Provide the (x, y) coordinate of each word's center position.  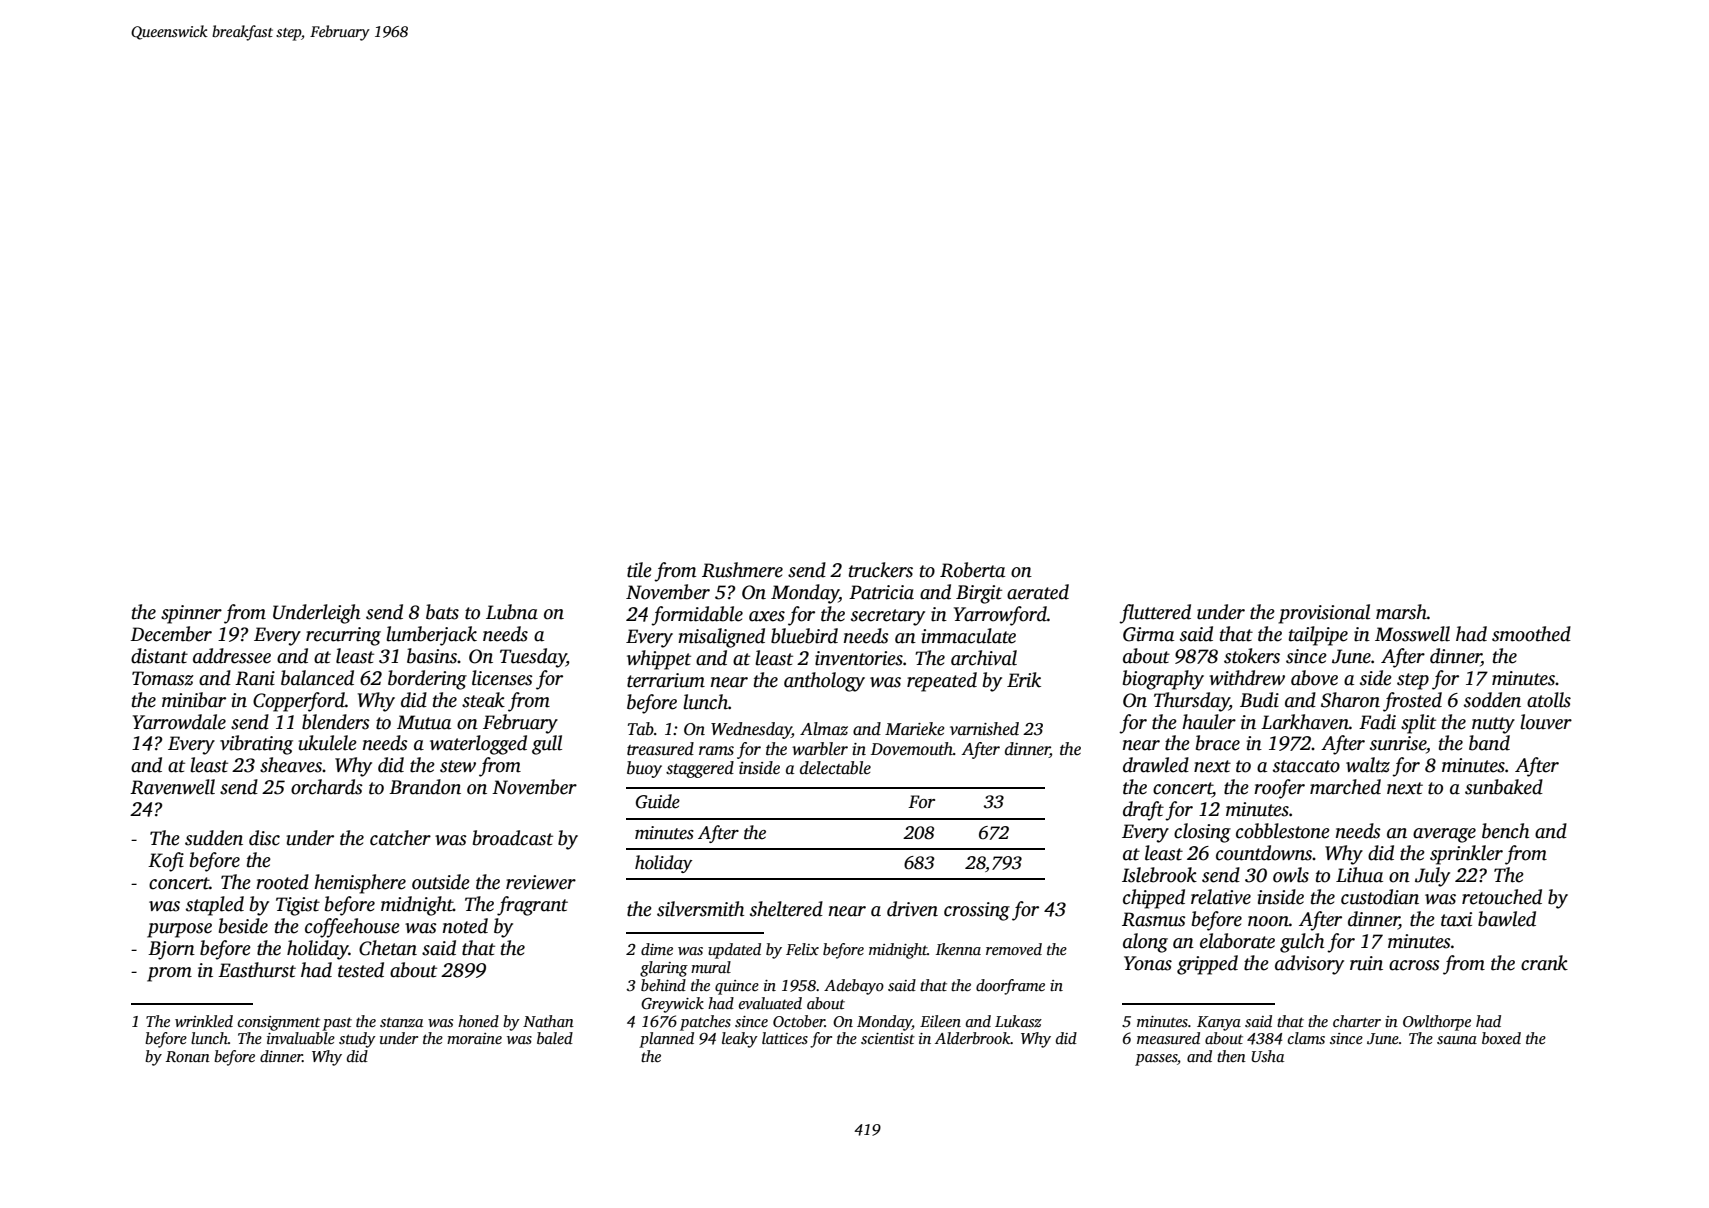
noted (465, 926)
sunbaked (1504, 787)
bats (442, 612)
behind (663, 985)
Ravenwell (172, 787)
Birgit (979, 594)
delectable (835, 768)
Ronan (188, 1056)
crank (1544, 963)
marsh (1401, 612)
